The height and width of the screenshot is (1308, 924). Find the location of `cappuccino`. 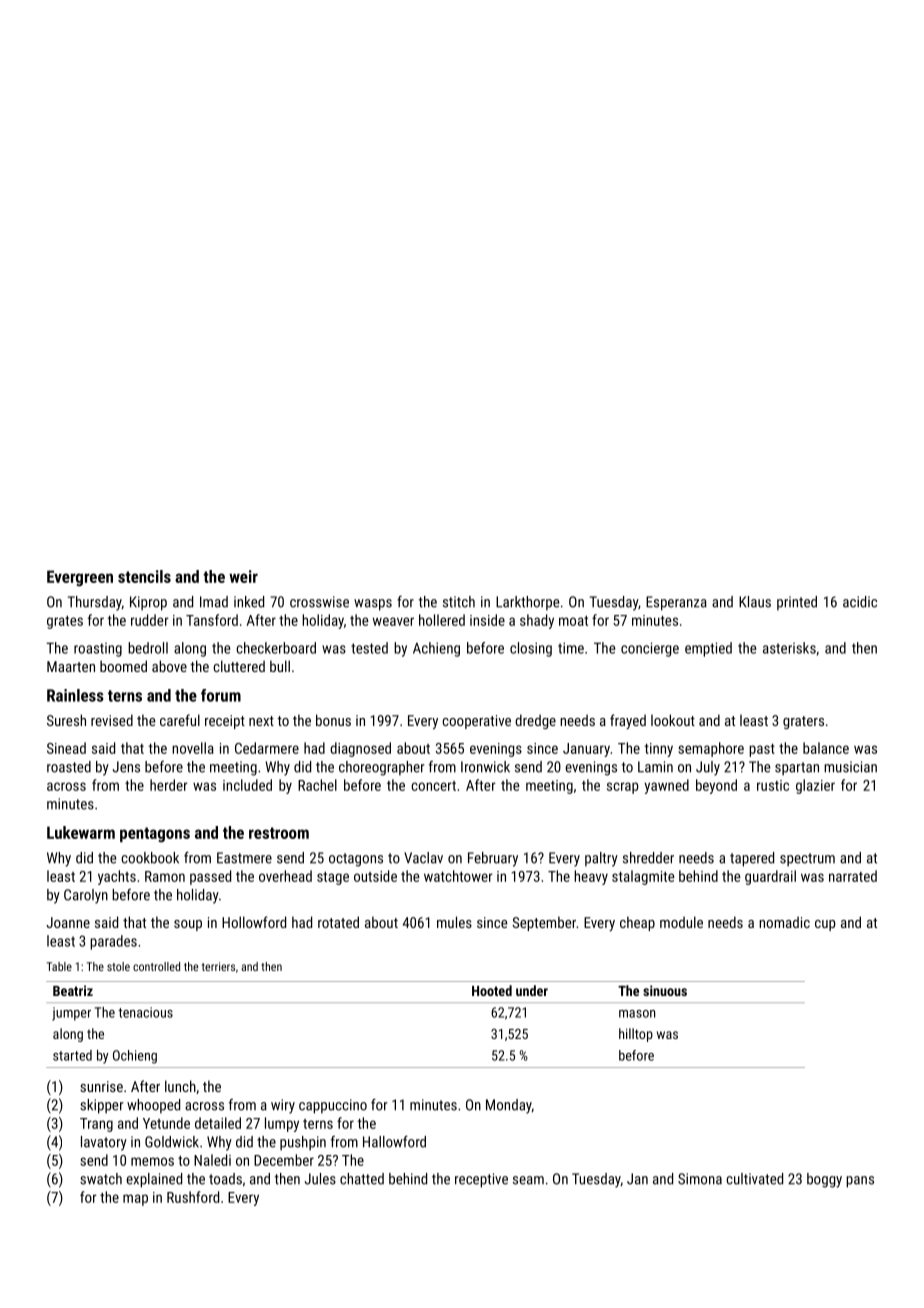

cappuccino is located at coordinates (333, 1106).
